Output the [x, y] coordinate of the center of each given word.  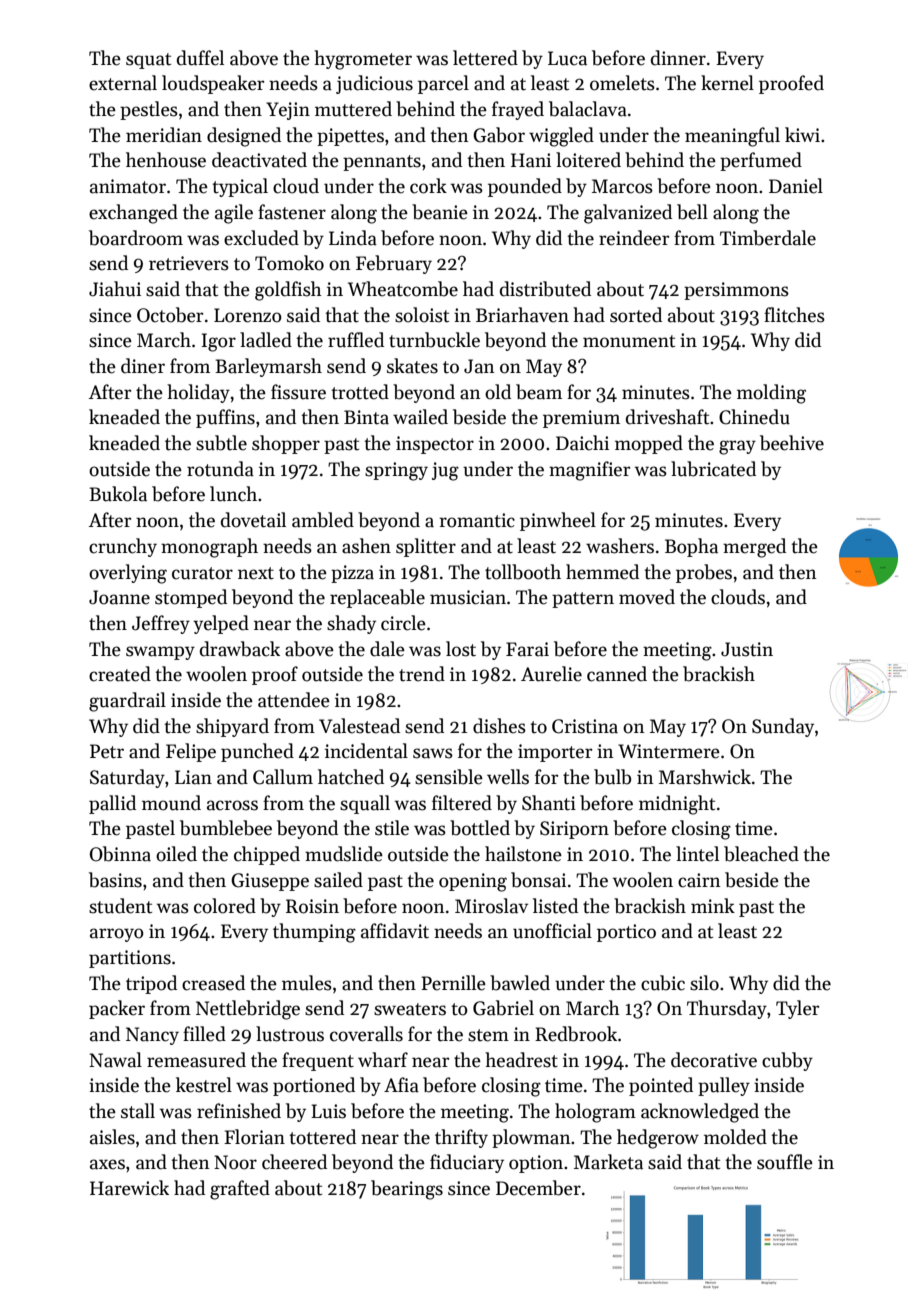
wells [508, 777]
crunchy [123, 547]
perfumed [761, 161]
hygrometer [363, 60]
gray [737, 447]
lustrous [290, 1034]
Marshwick [705, 777]
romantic [477, 520]
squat [148, 61]
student [120, 906]
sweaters [410, 1009]
